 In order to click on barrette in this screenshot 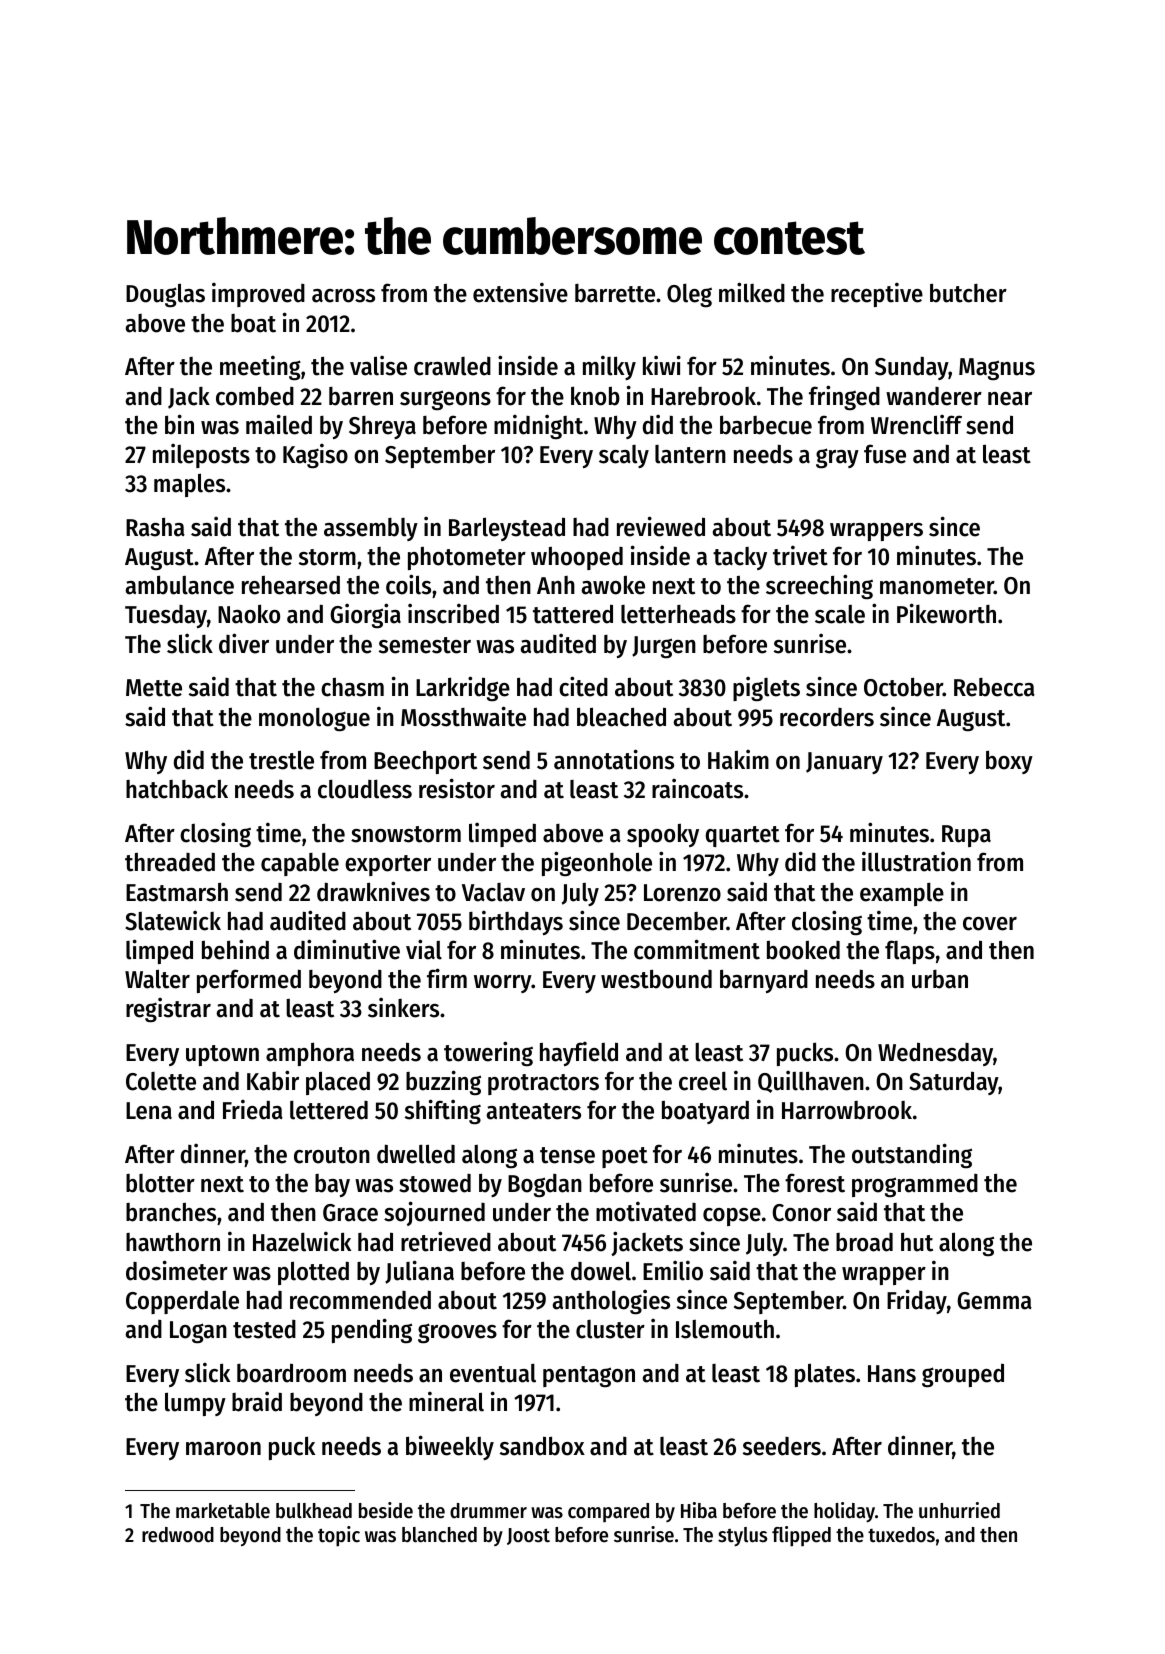, I will do `click(615, 293)`.
